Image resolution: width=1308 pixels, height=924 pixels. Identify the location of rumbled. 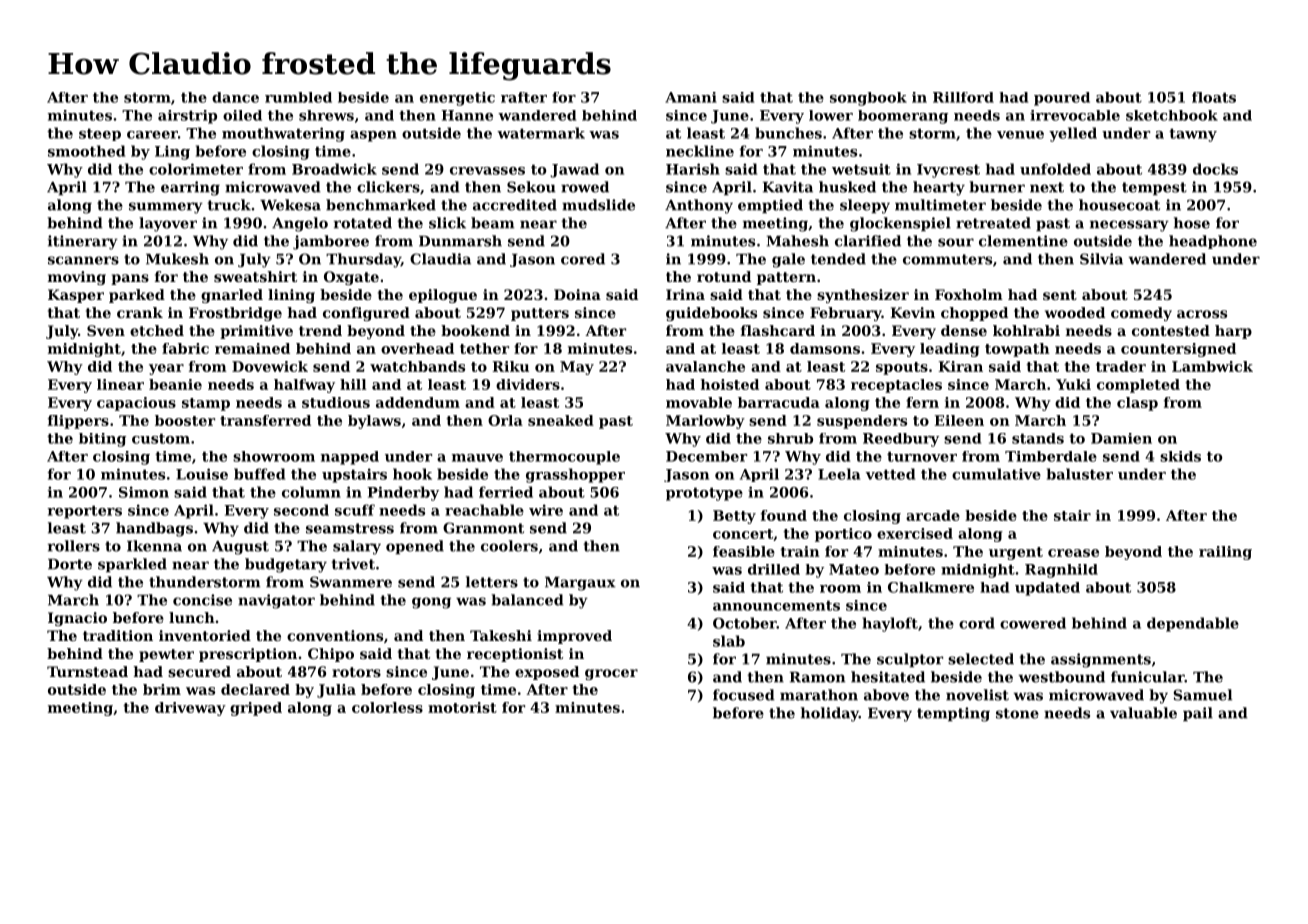
(298, 97).
